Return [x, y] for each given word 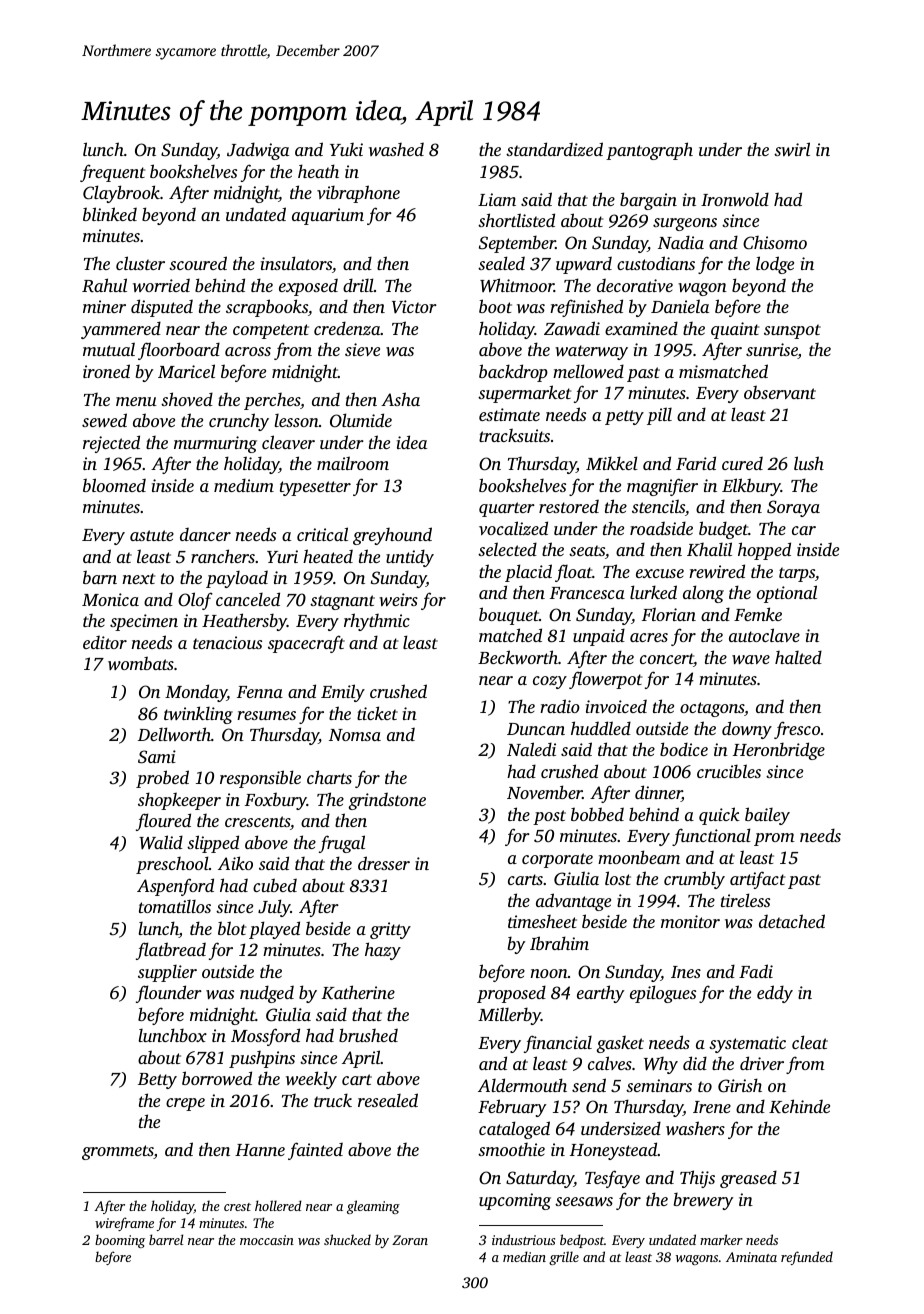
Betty [157, 1081]
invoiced [616, 706]
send [589, 1085]
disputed [162, 308]
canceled [248, 599]
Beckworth [518, 657]
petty [624, 417]
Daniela [680, 306]
